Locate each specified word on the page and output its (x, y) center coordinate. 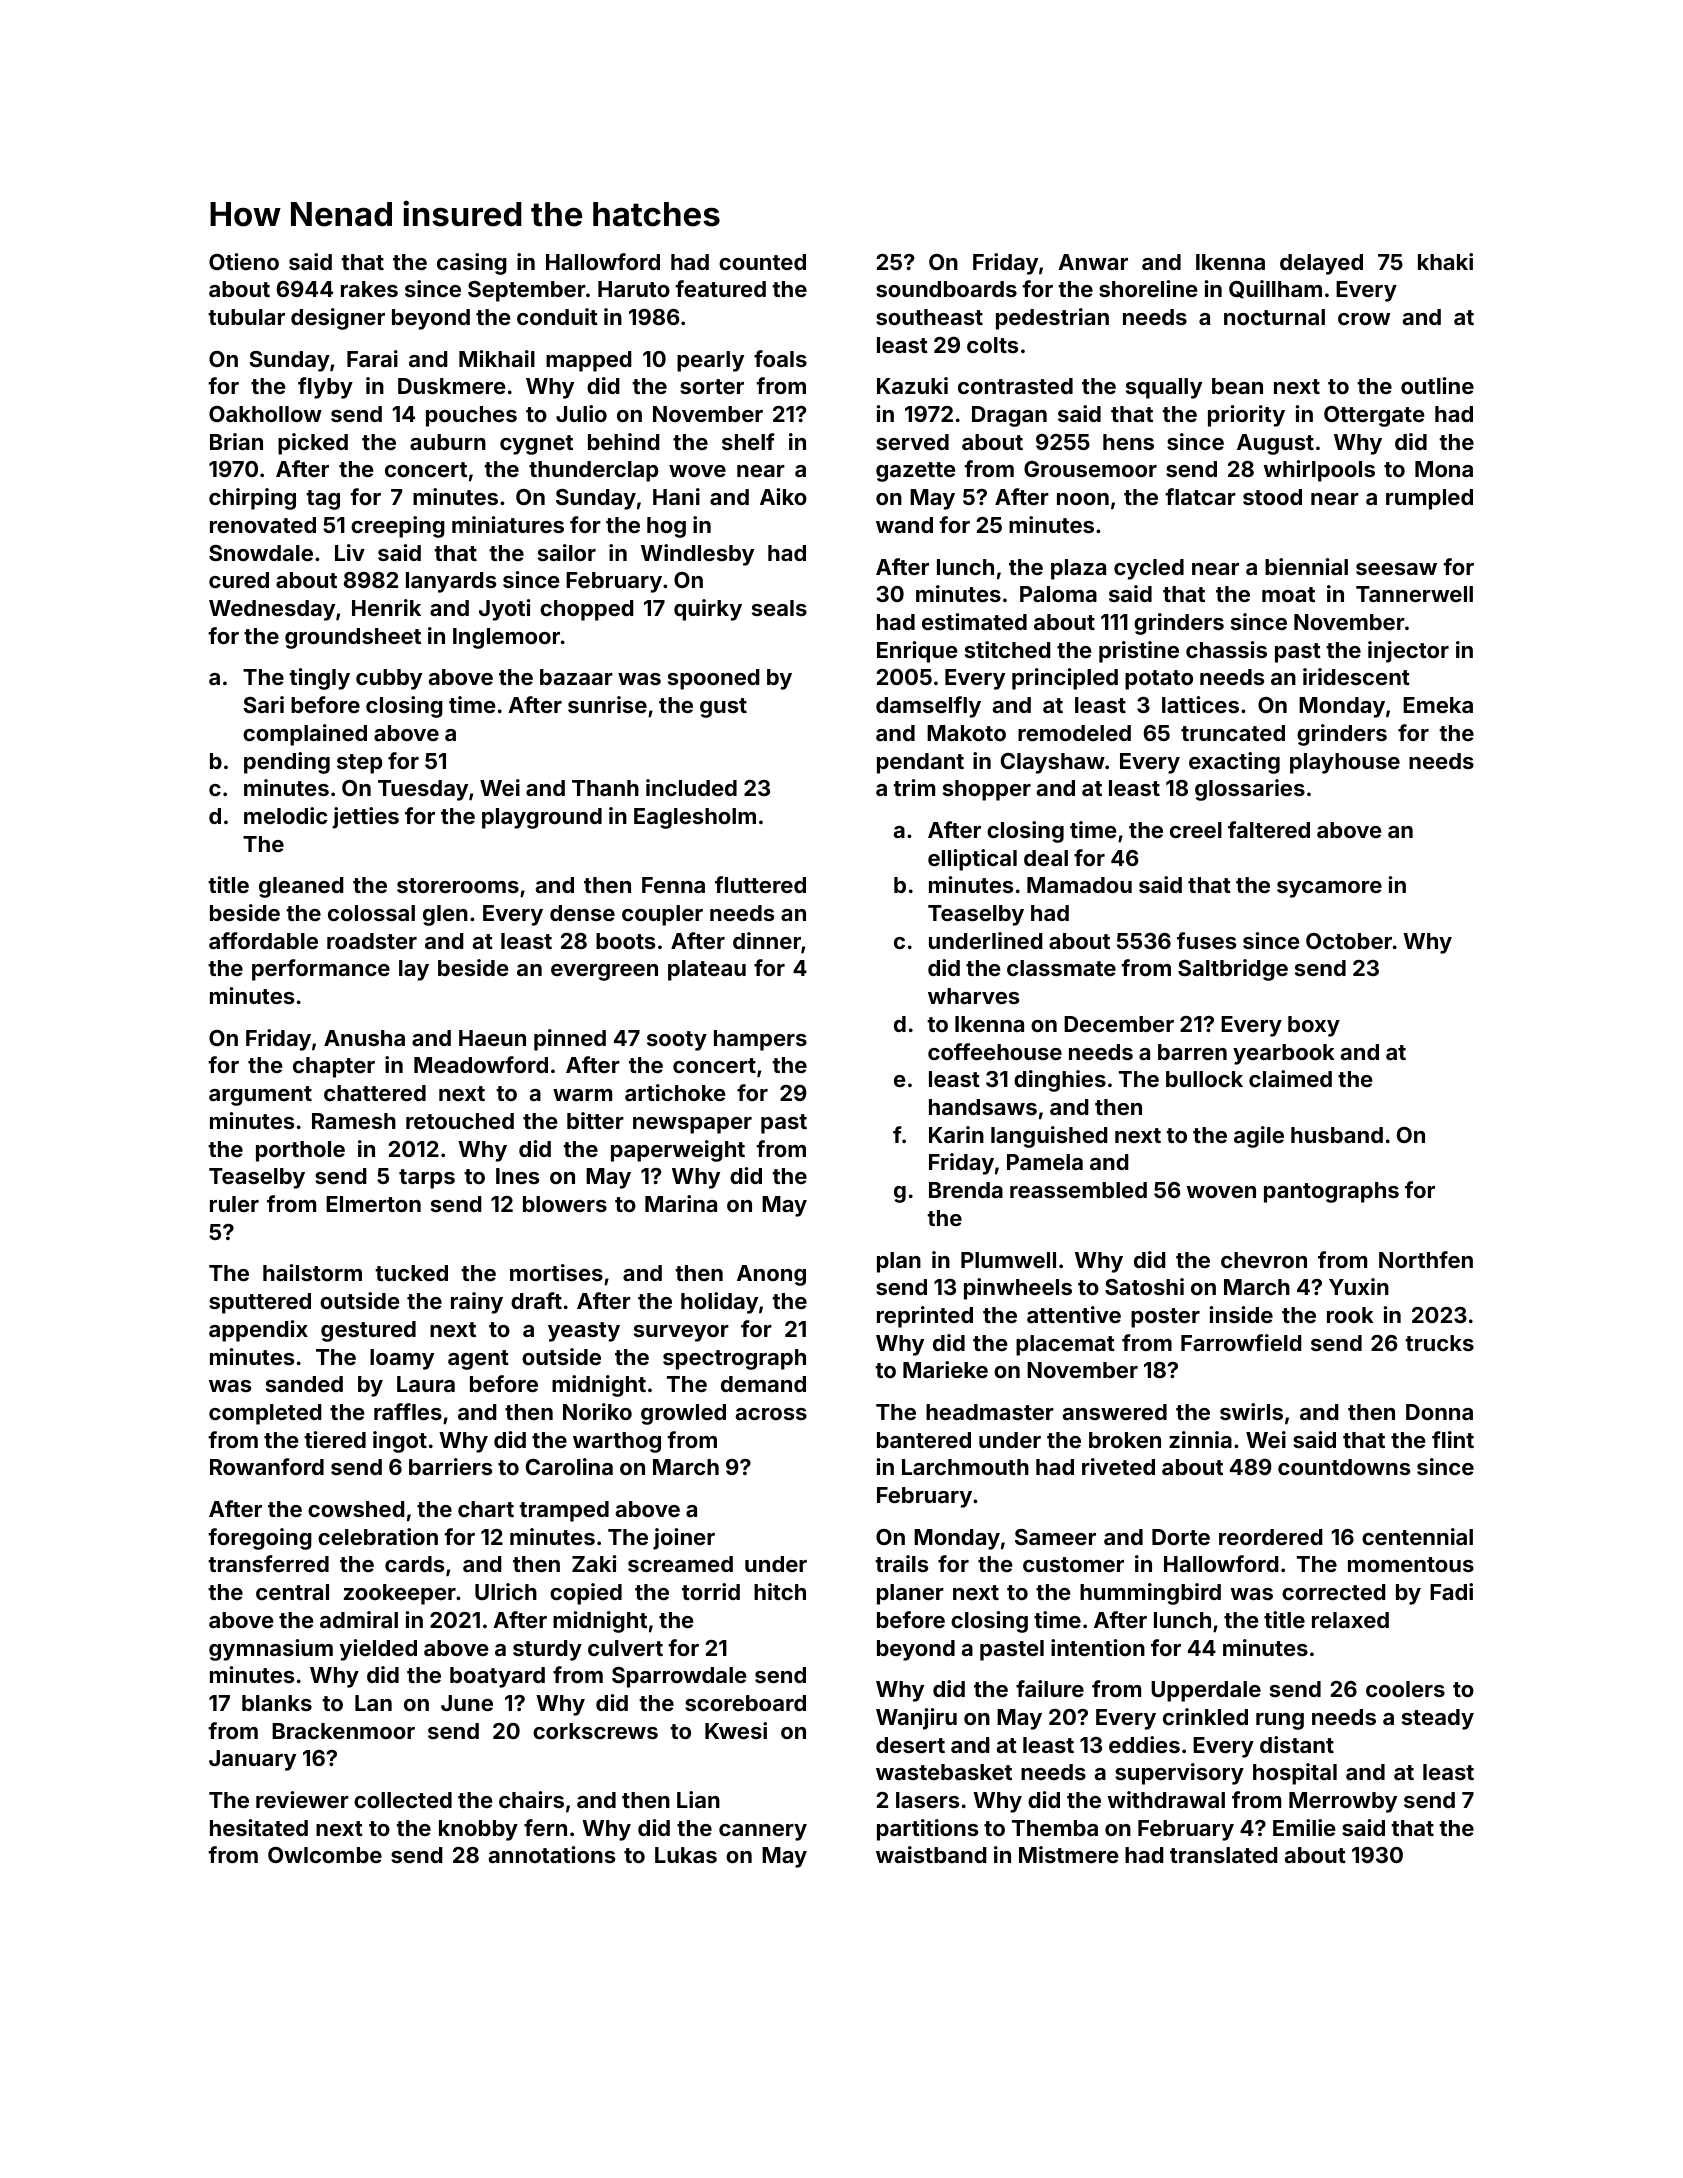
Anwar (1093, 262)
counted (762, 262)
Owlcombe (325, 1855)
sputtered (260, 1303)
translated (1224, 1855)
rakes (369, 289)
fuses (1206, 940)
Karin (956, 1134)
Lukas (686, 1855)
